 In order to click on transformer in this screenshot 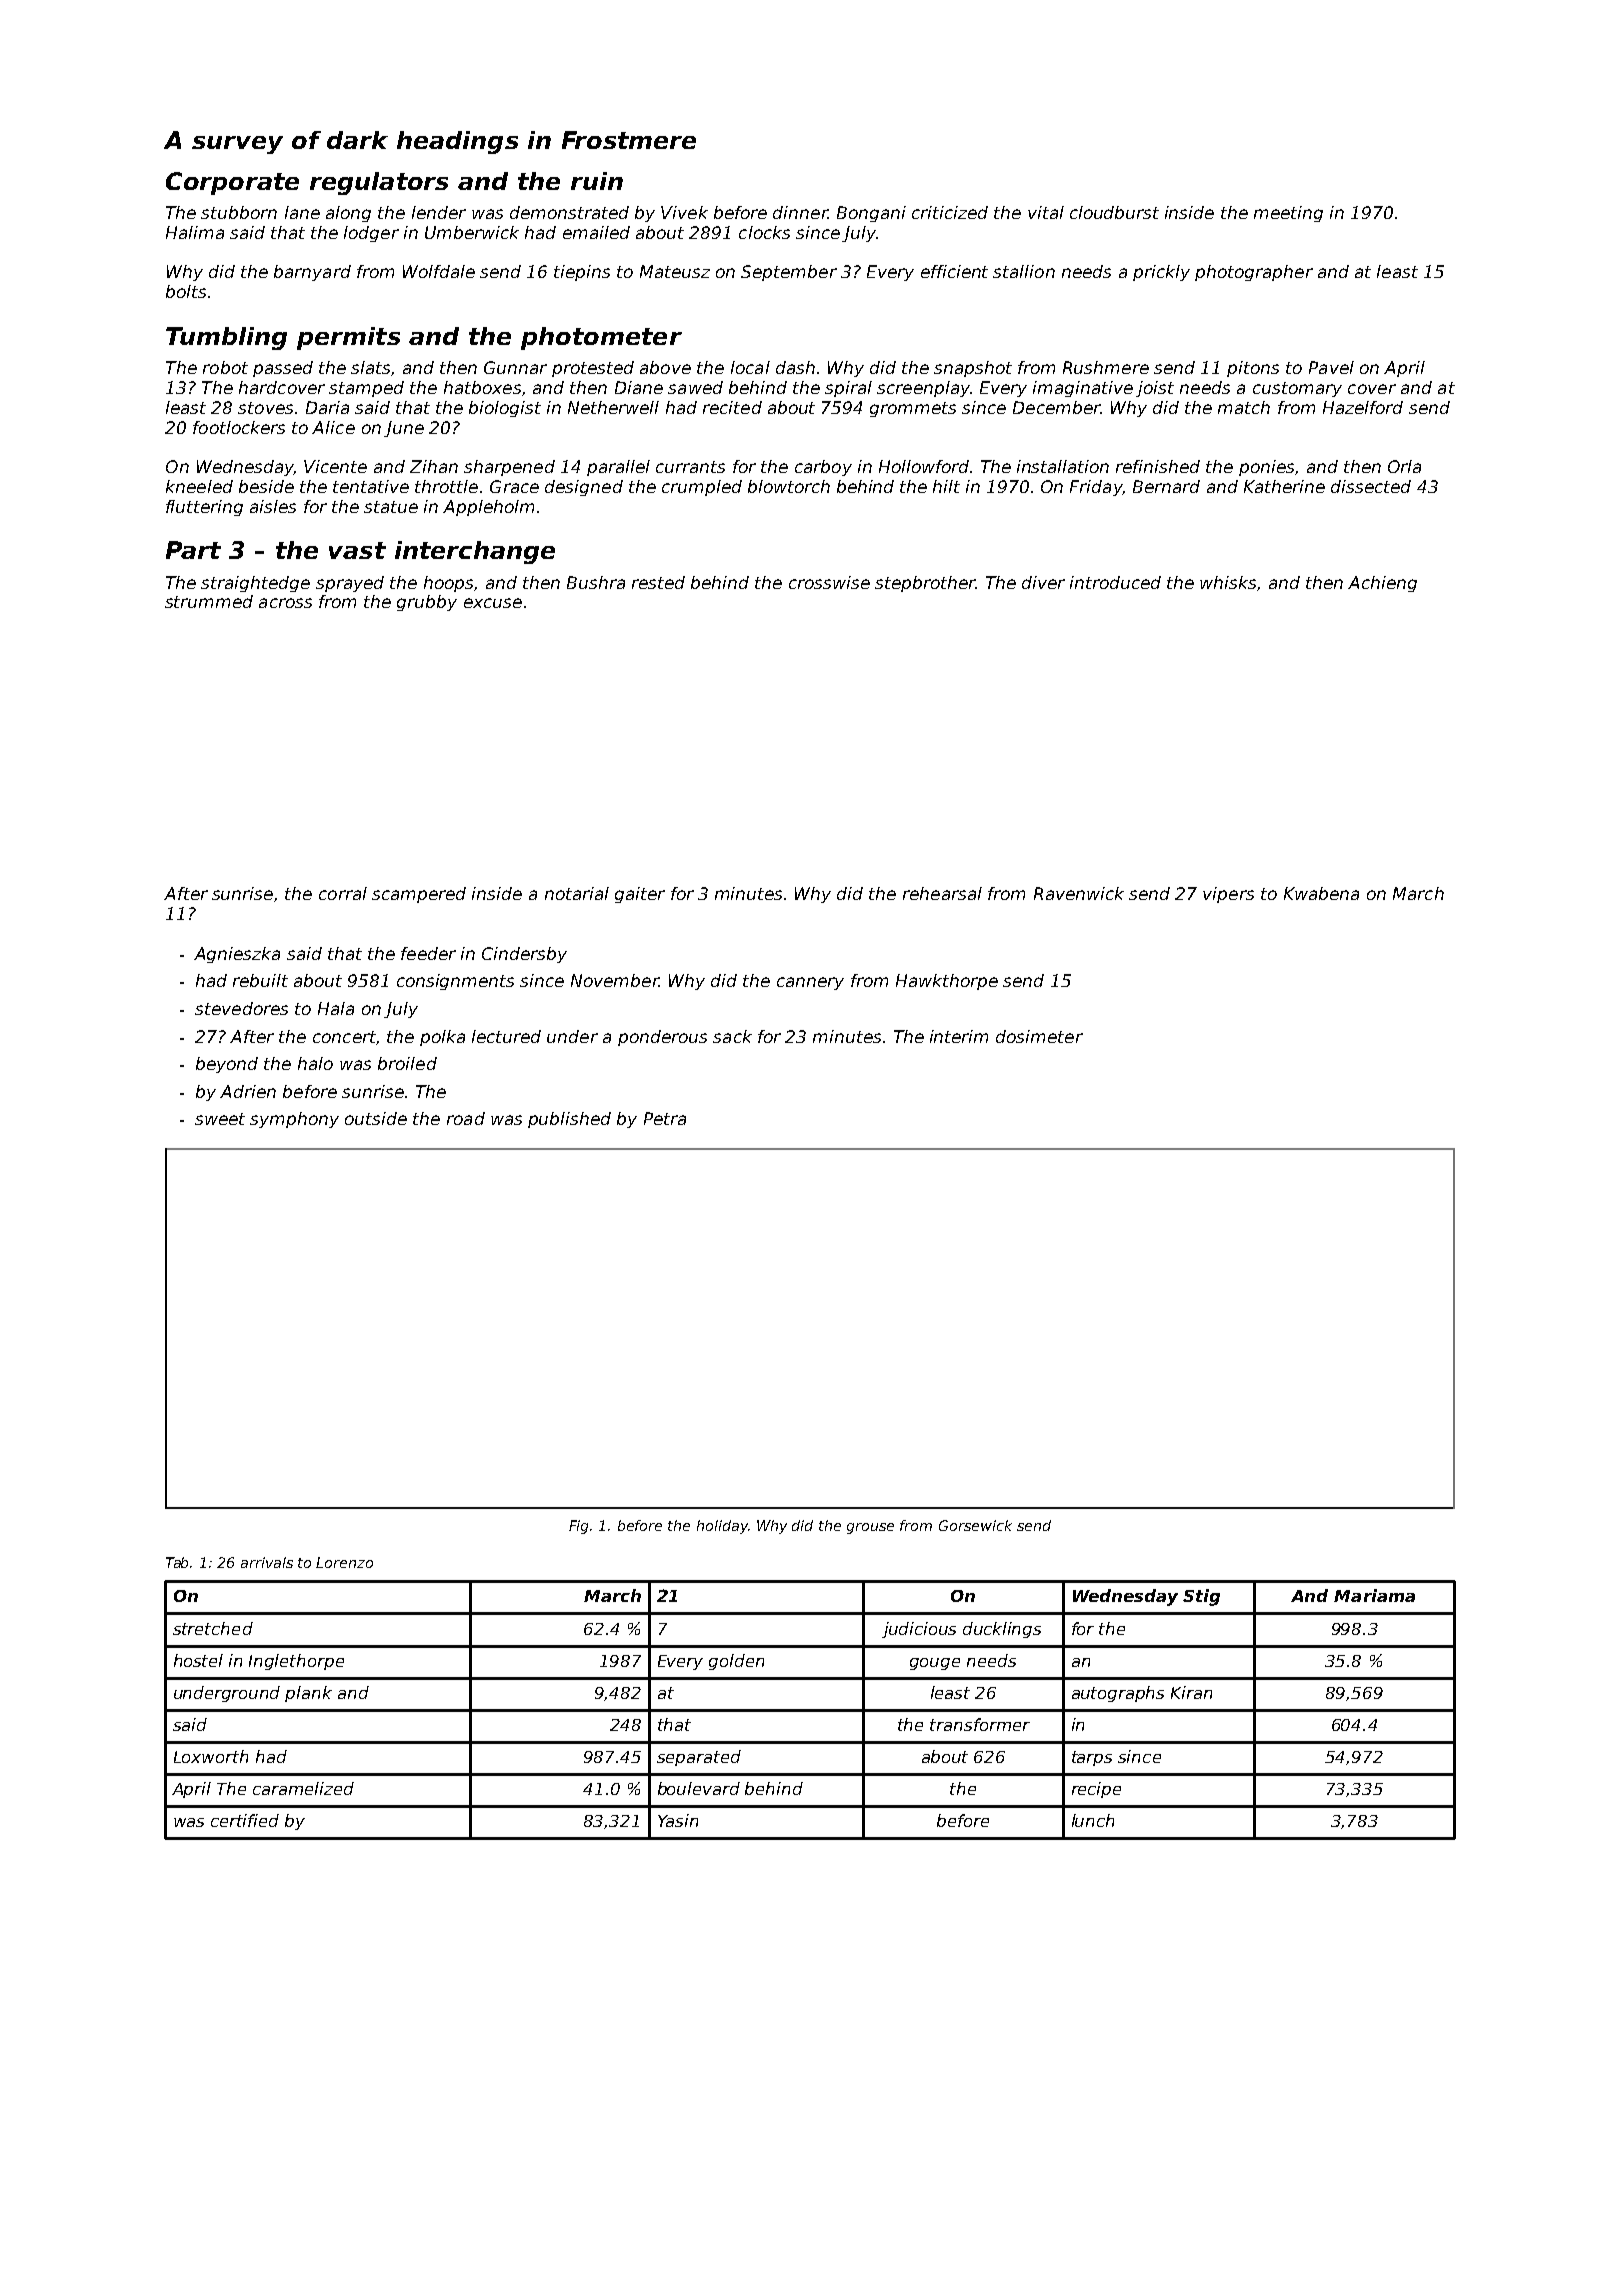, I will do `click(980, 1724)`.
